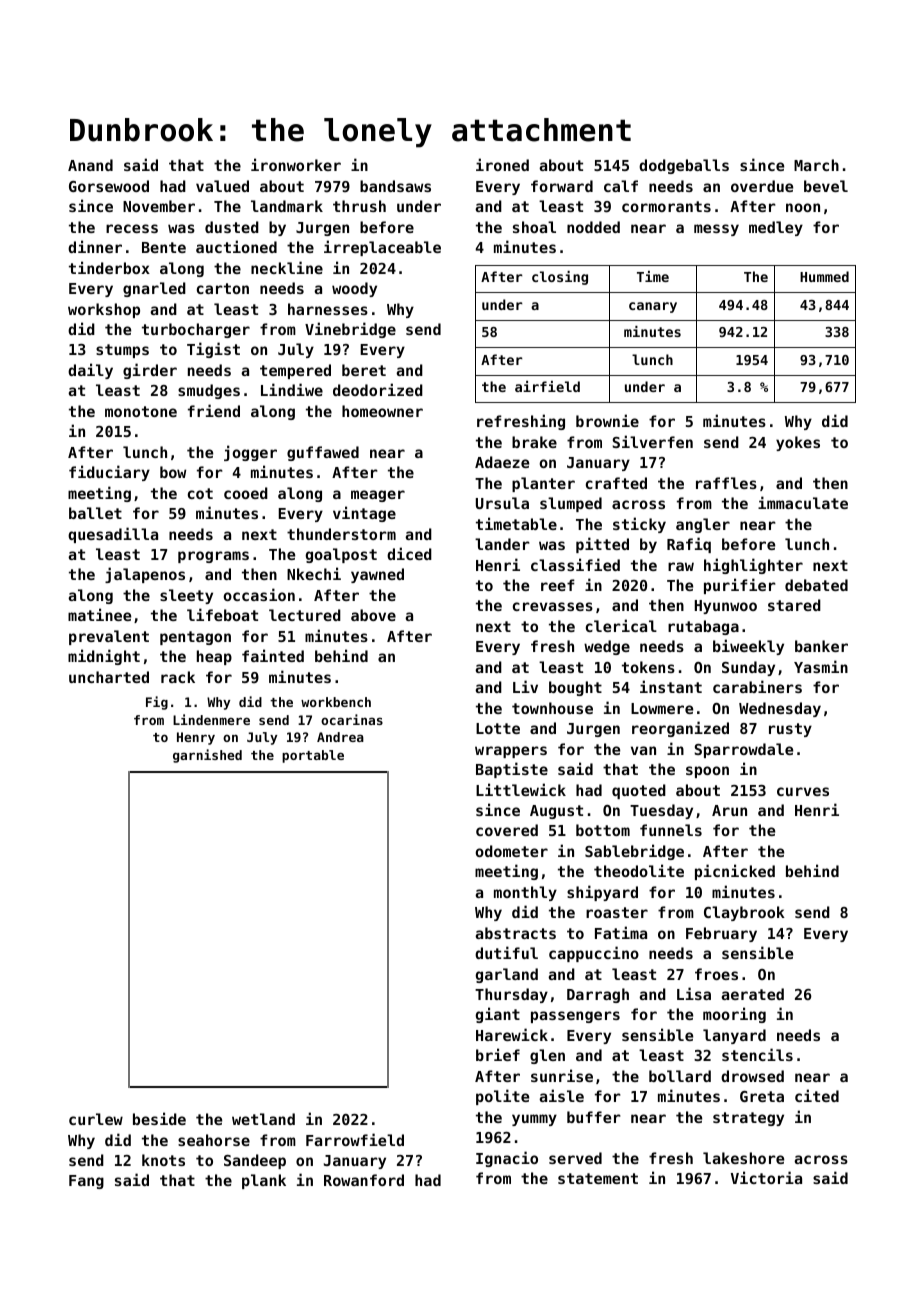 Image resolution: width=924 pixels, height=1308 pixels. Describe the element at coordinates (163, 1160) in the screenshot. I see `knots` at that location.
